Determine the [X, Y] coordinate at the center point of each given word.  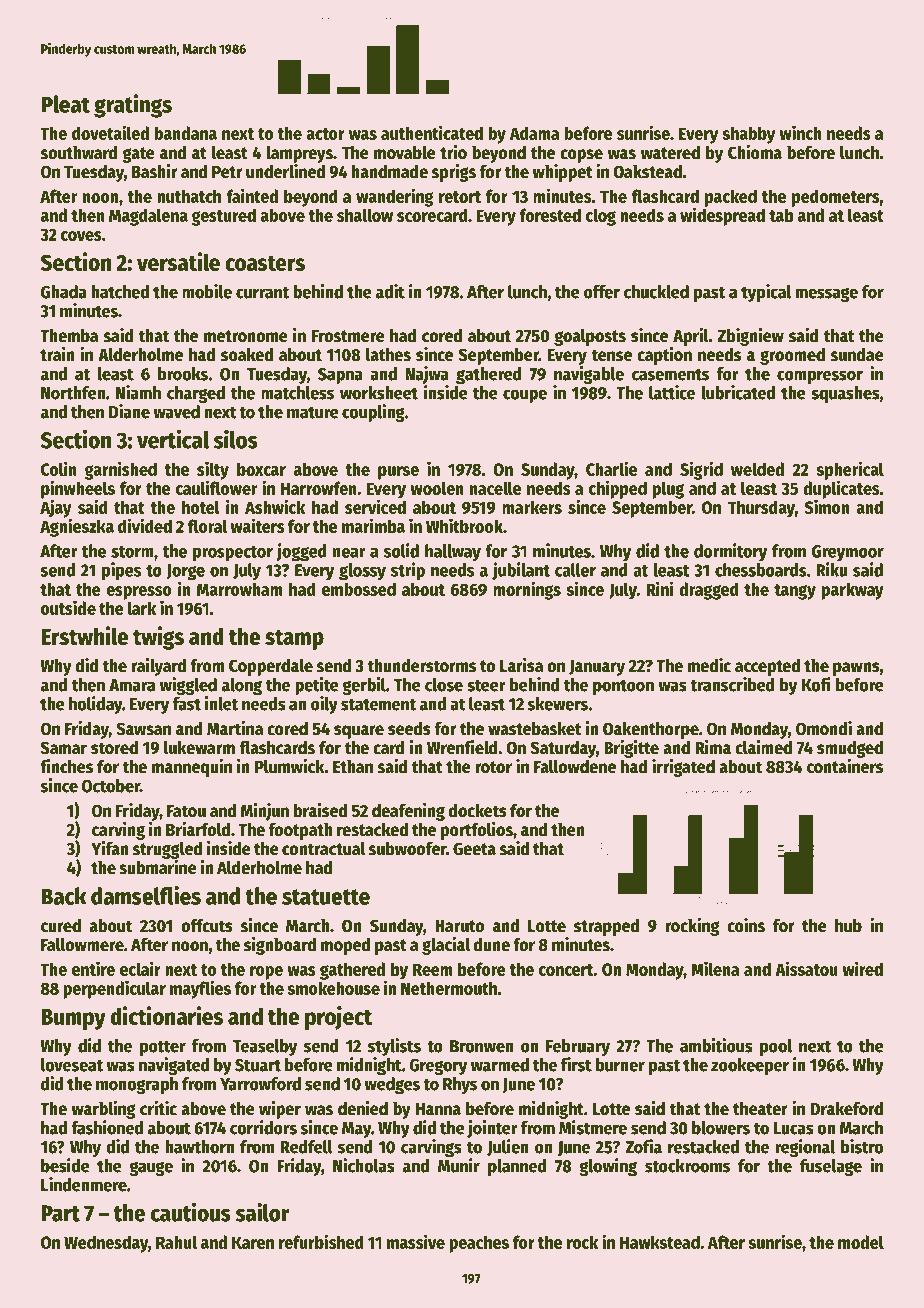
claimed [763, 747]
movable [405, 153]
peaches [479, 1244]
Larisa [521, 665]
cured [61, 926]
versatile [178, 261]
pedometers [836, 198]
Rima [713, 747]
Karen [253, 1242]
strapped [606, 927]
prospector [233, 554]
